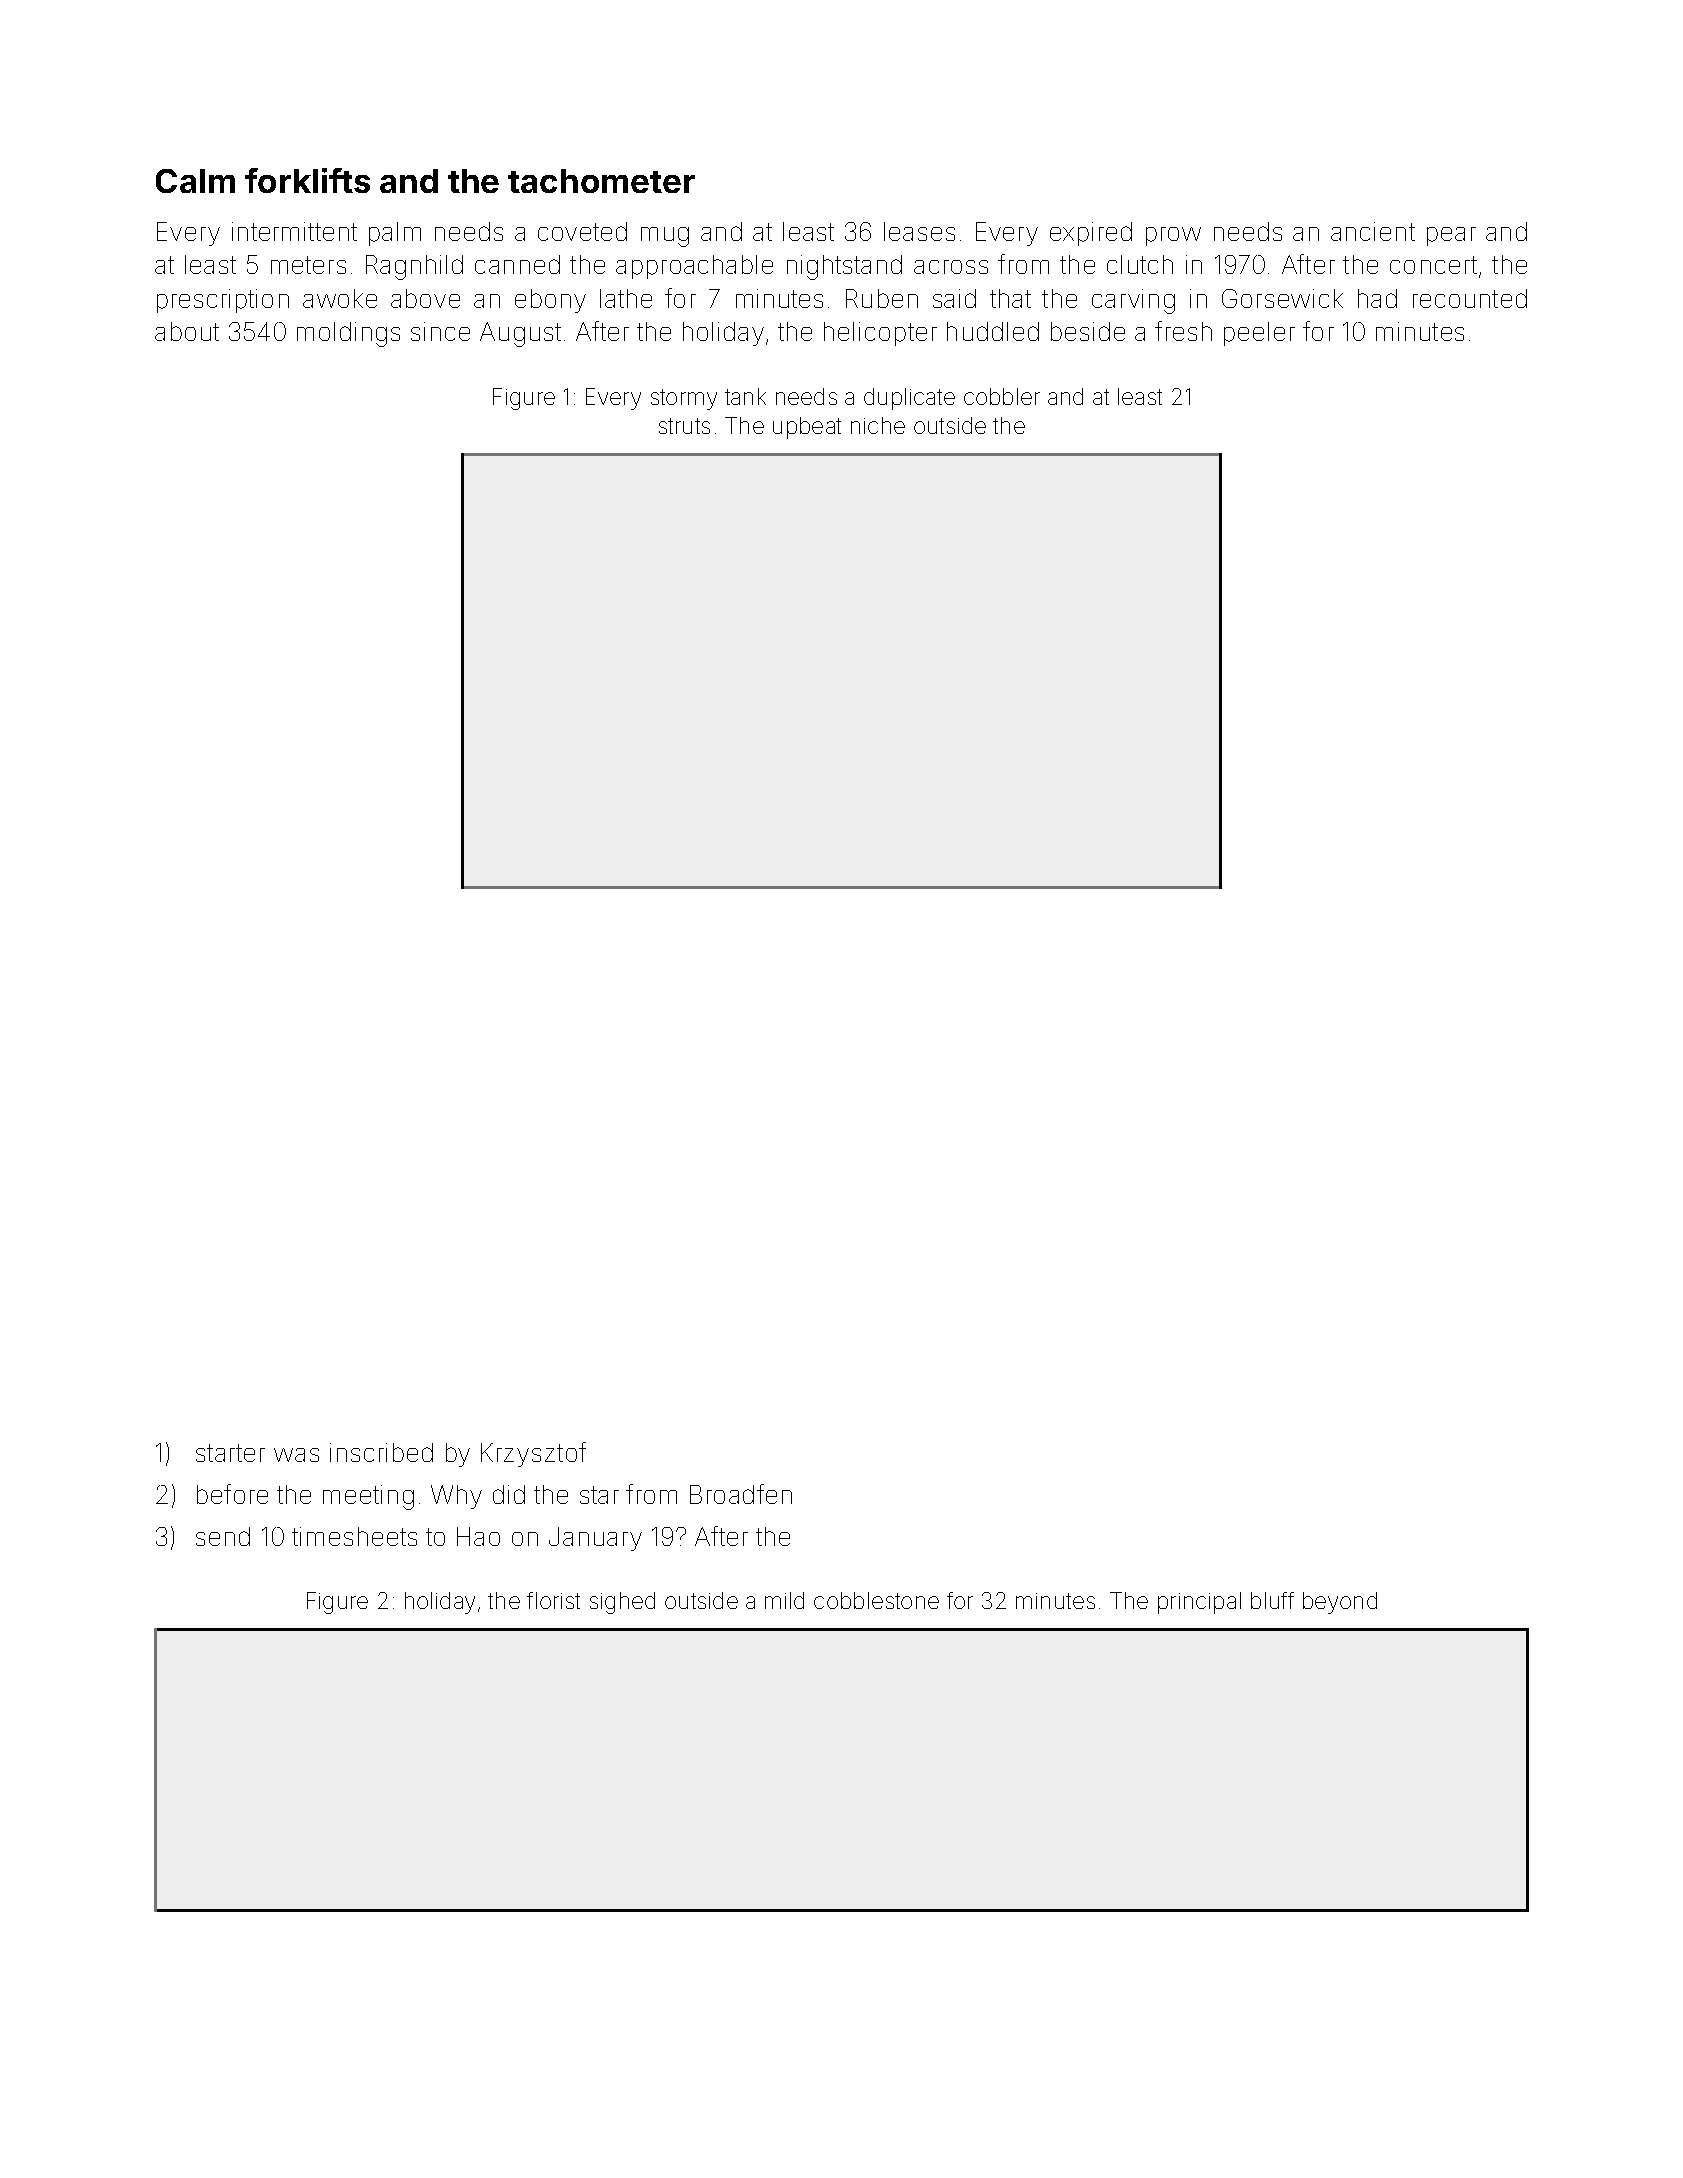 This screenshot has height=2178, width=1683. I want to click on recounted, so click(1470, 298).
